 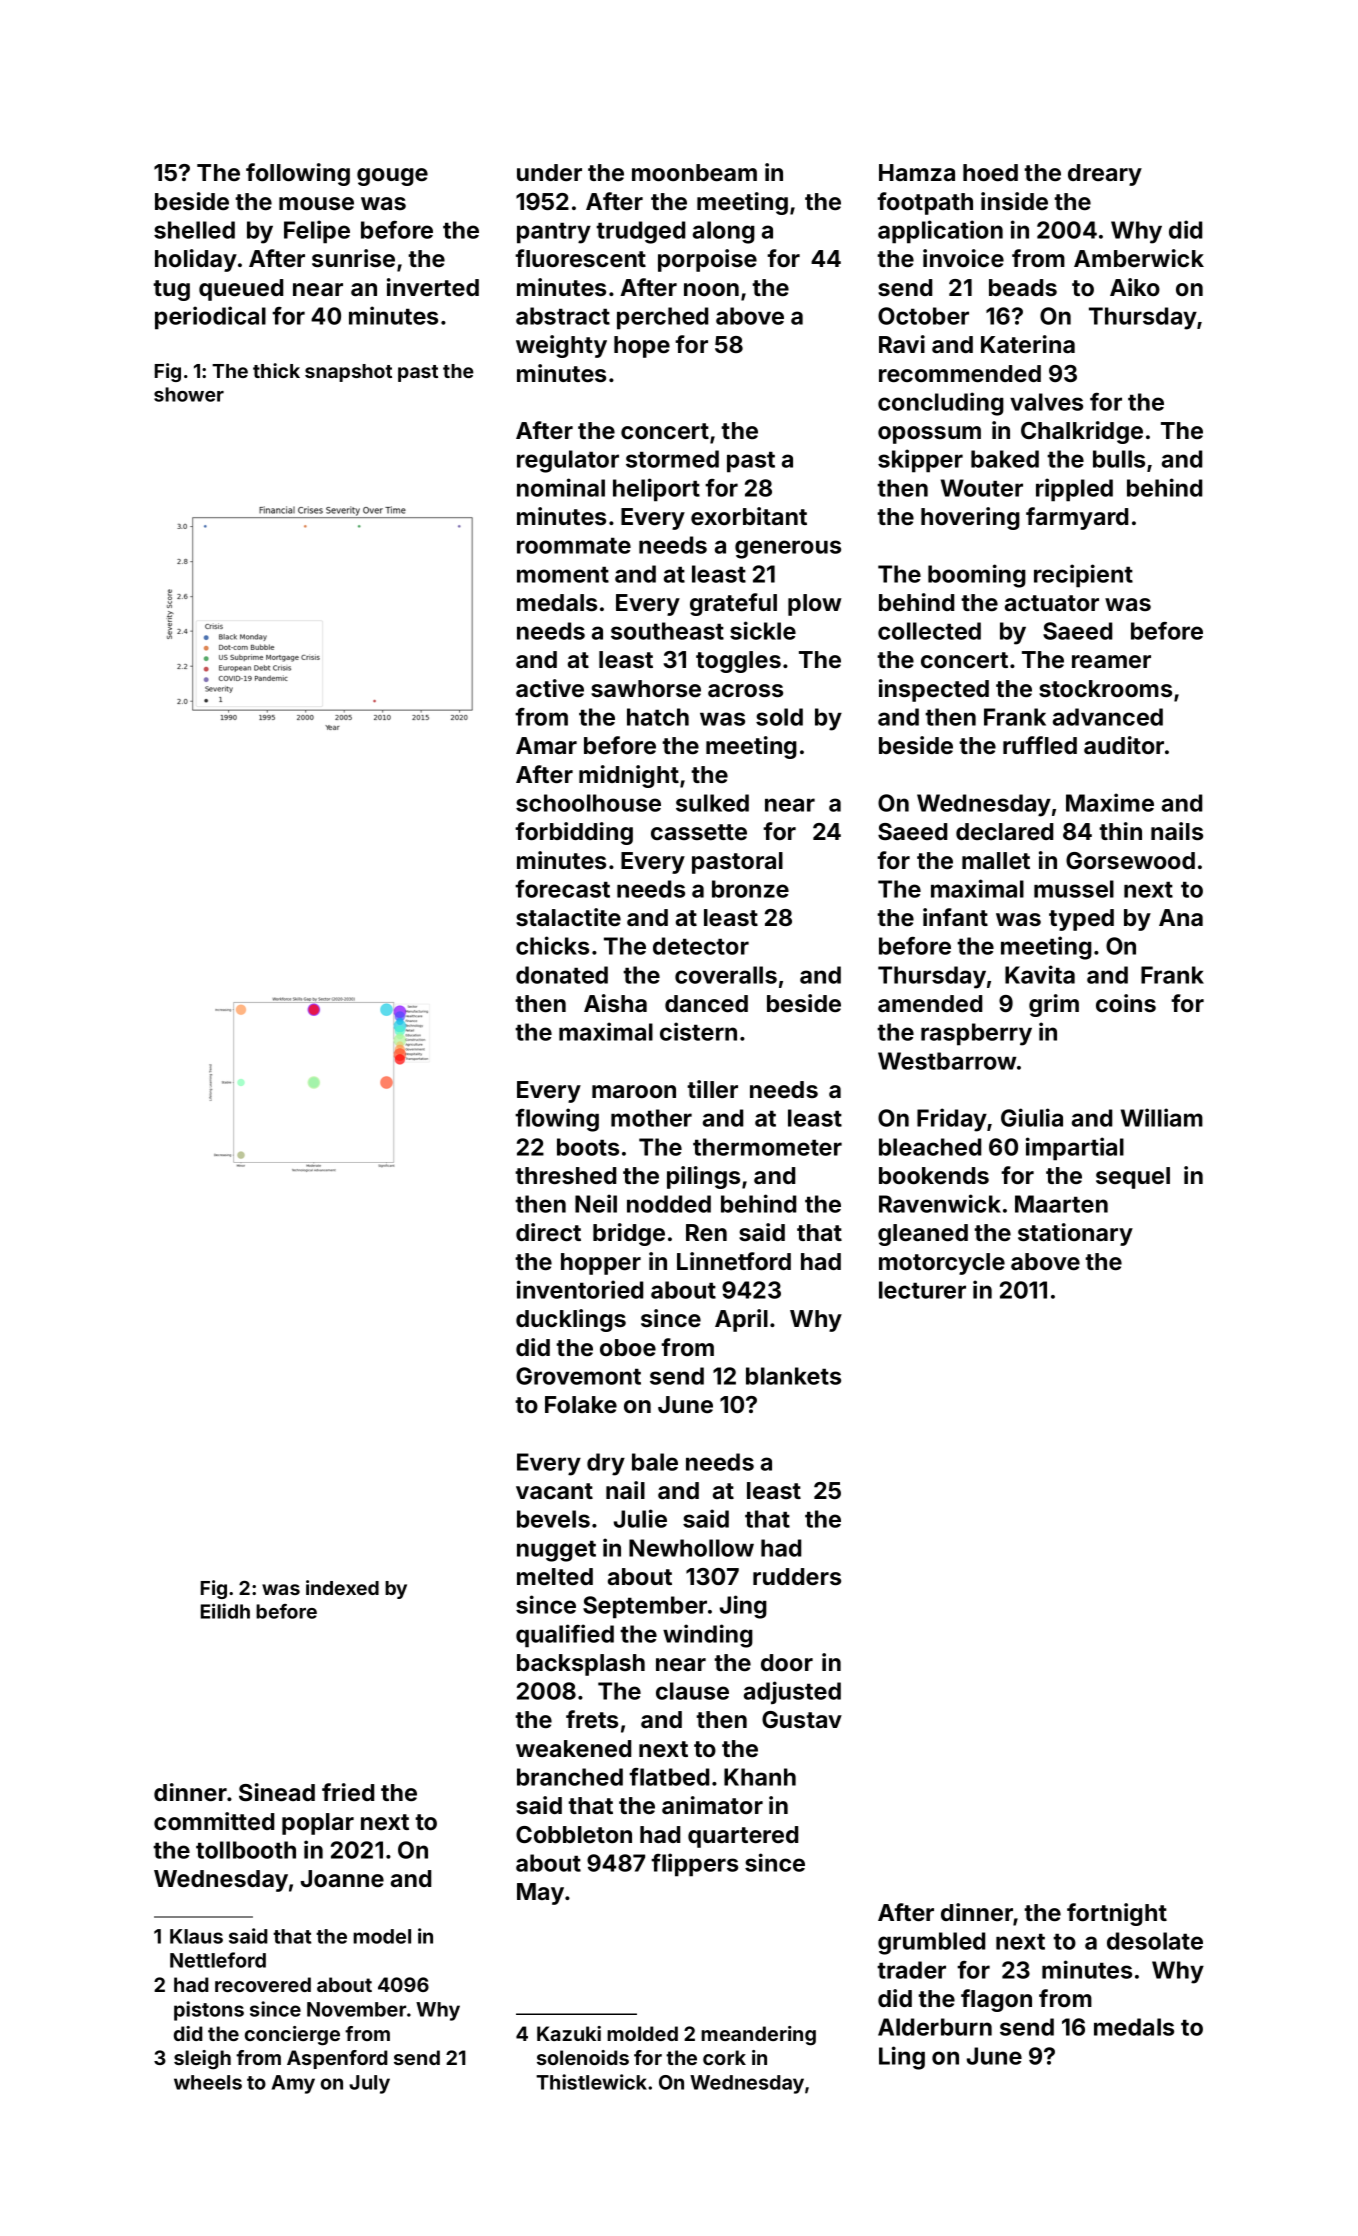 I want to click on chicks, so click(x=552, y=945).
